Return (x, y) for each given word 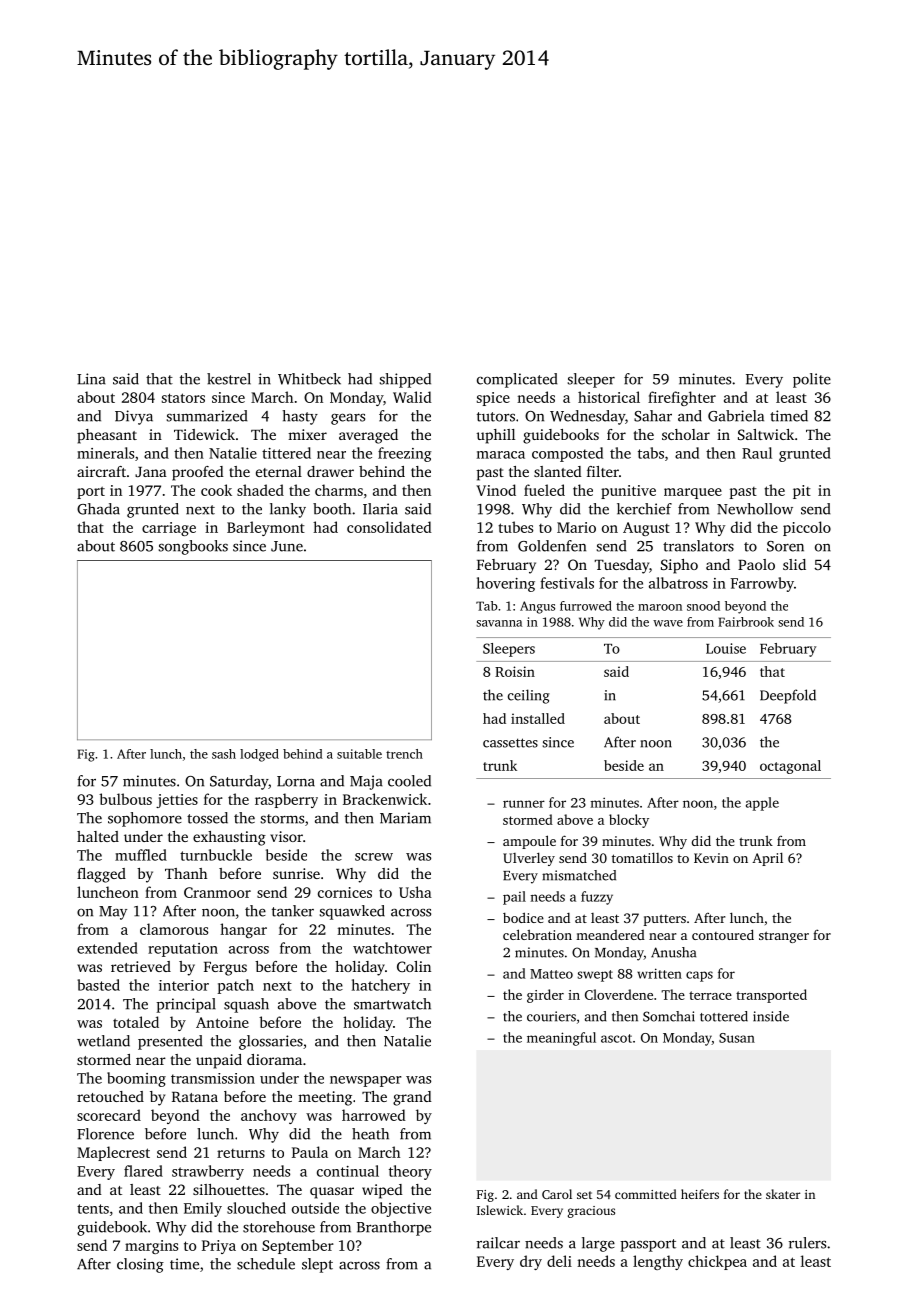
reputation (183, 950)
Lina (91, 379)
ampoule (529, 842)
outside (315, 1208)
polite (812, 380)
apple (762, 804)
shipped (405, 380)
